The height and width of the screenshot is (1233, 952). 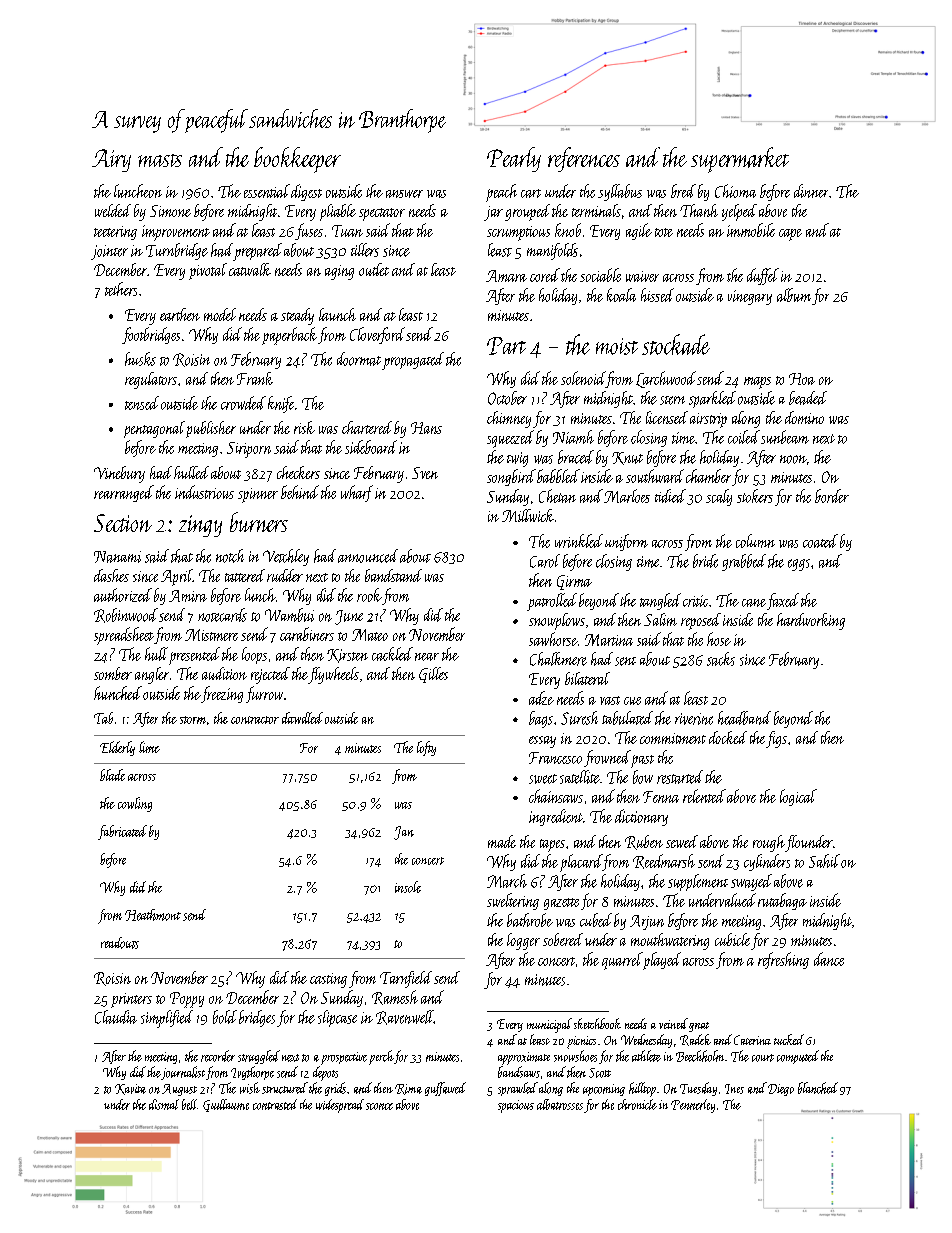 What do you see at coordinates (153, 915) in the screenshot?
I see `Heathmont` at bounding box center [153, 915].
